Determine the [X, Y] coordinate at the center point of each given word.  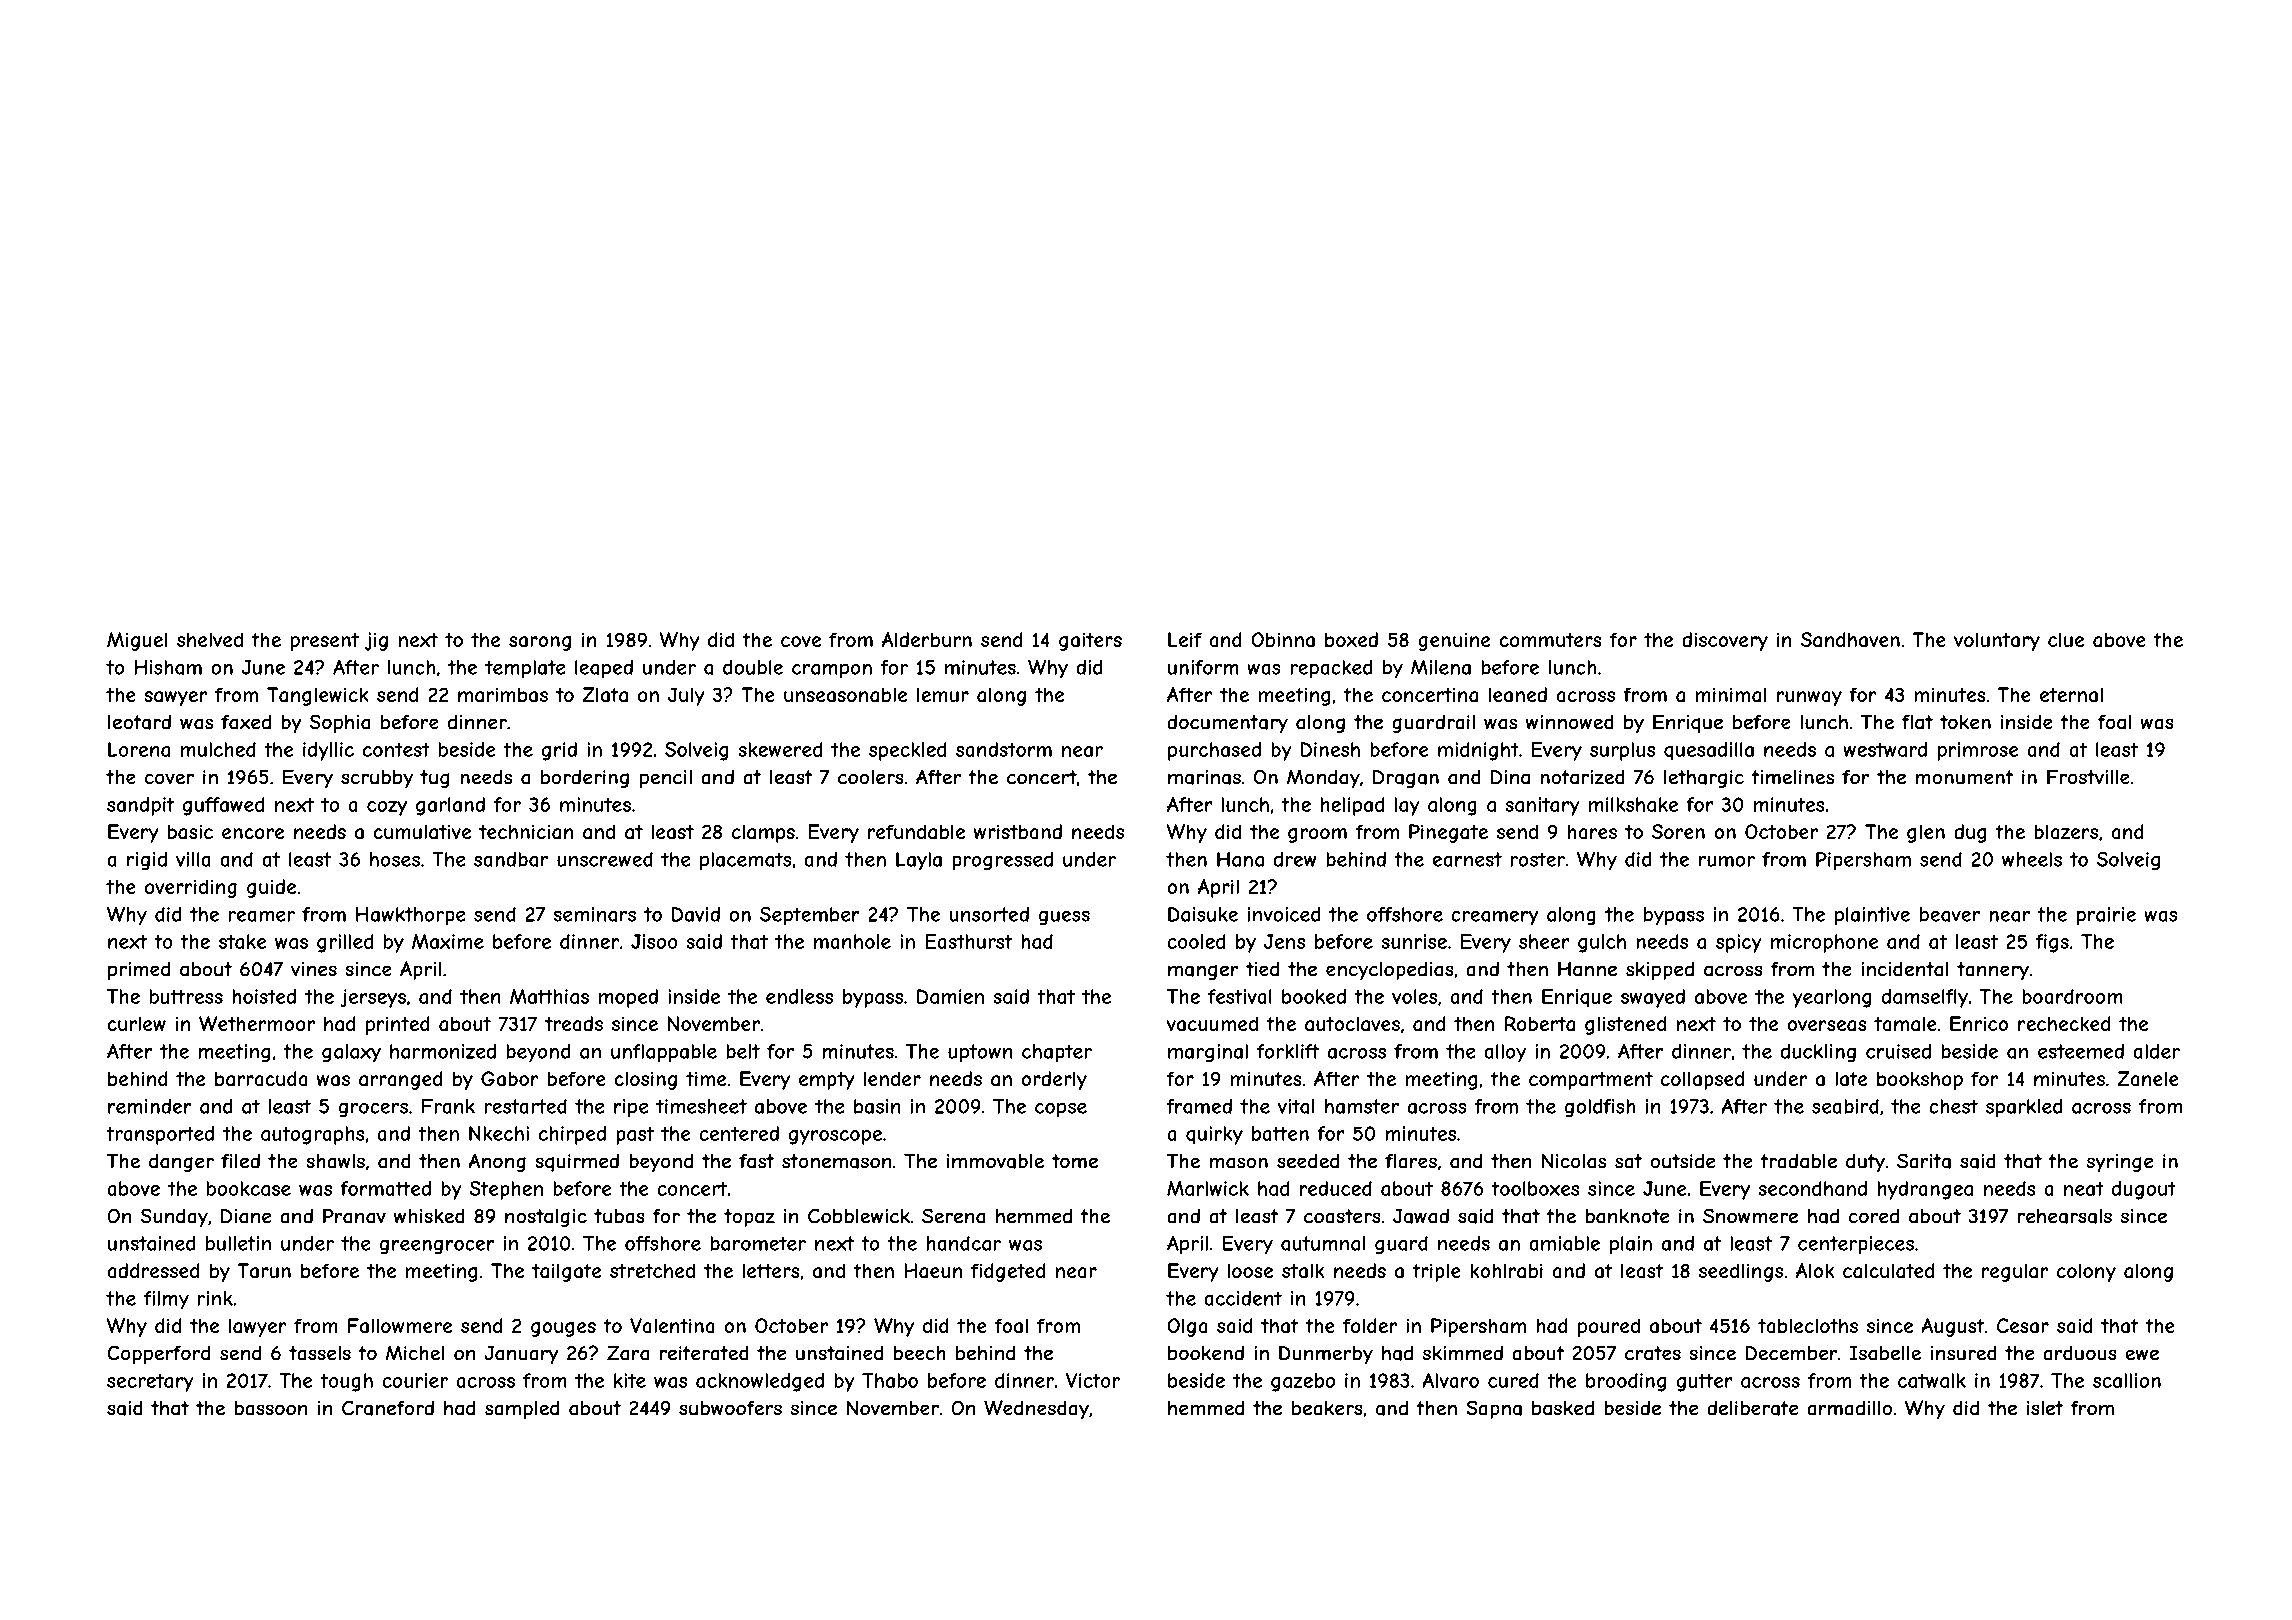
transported [160, 1135]
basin [877, 1106]
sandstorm [1004, 749]
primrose [1978, 751]
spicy [1739, 943]
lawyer [258, 1327]
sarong [540, 643]
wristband [1018, 831]
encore [253, 833]
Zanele [2148, 1078]
